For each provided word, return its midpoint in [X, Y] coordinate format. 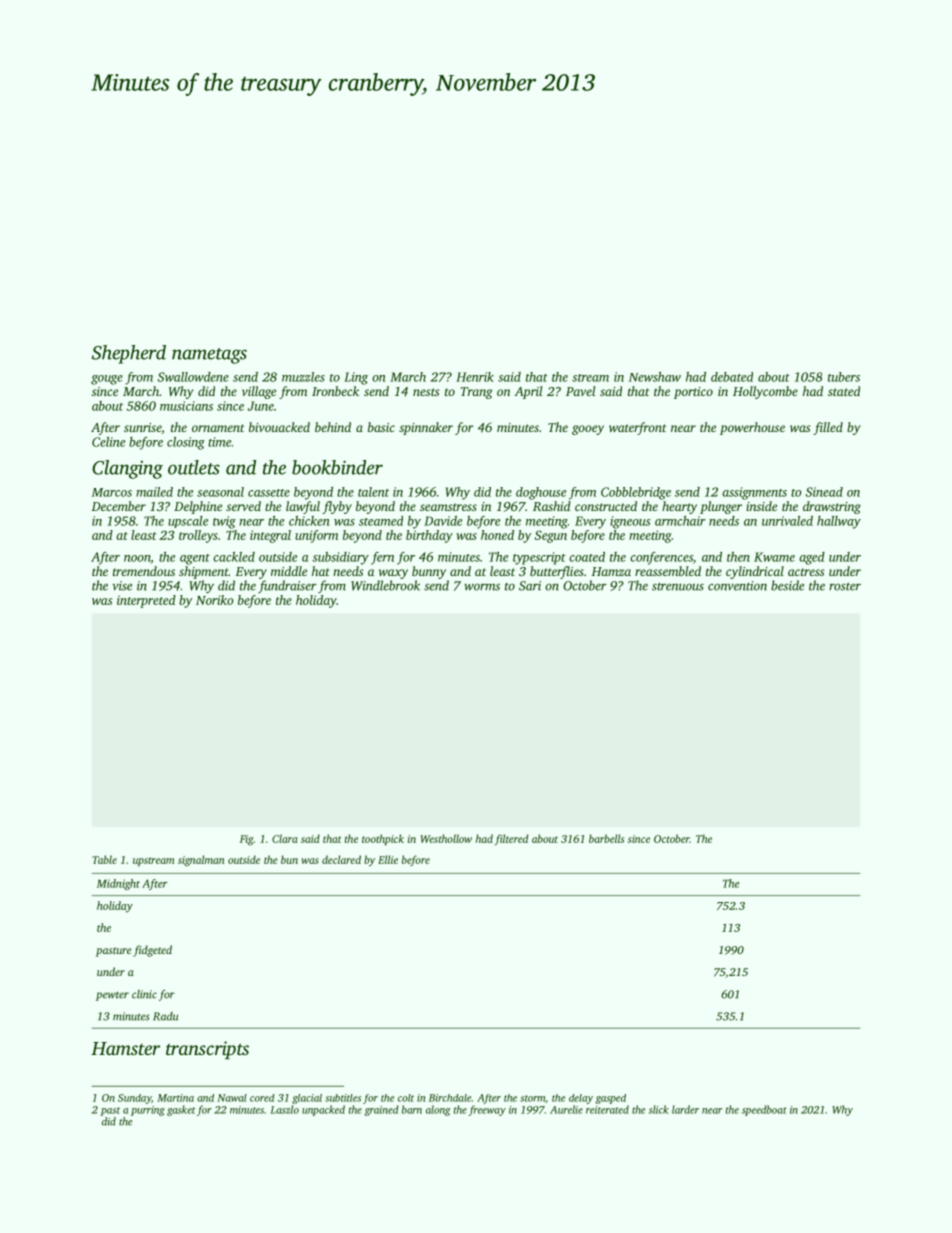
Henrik [475, 377]
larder [685, 1109]
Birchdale [450, 1098]
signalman [201, 860]
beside [787, 585]
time [219, 442]
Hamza [611, 571]
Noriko [215, 600]
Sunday [134, 1099]
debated [732, 377]
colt [406, 1098]
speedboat [764, 1110]
